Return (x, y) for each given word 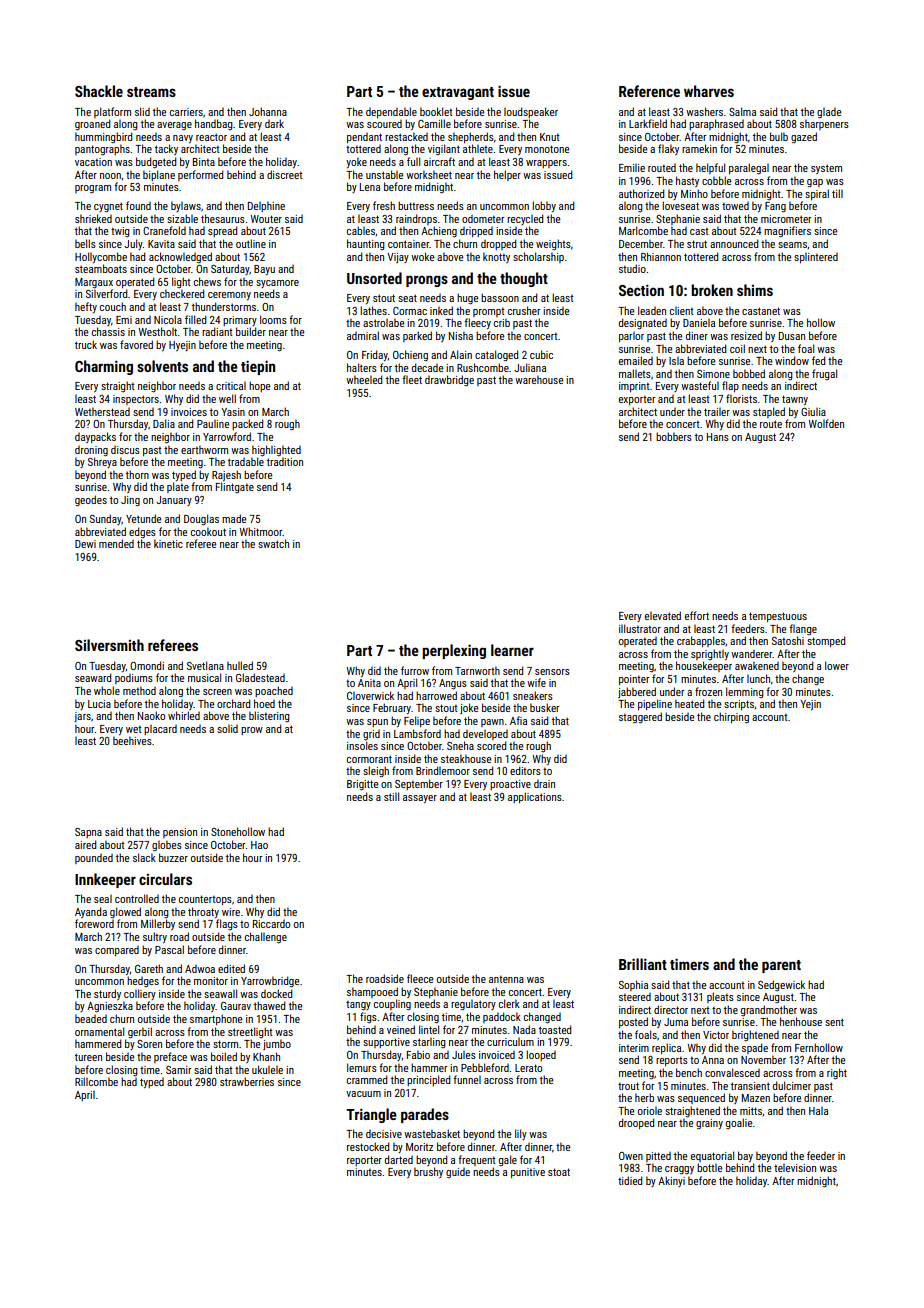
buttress (416, 205)
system (826, 169)
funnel (467, 1079)
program (93, 189)
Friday (375, 355)
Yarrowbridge (270, 982)
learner (512, 650)
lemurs (362, 1067)
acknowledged (180, 258)
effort (697, 615)
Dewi (85, 544)
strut (697, 244)
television (795, 1167)
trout (628, 1086)
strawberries (247, 1081)
